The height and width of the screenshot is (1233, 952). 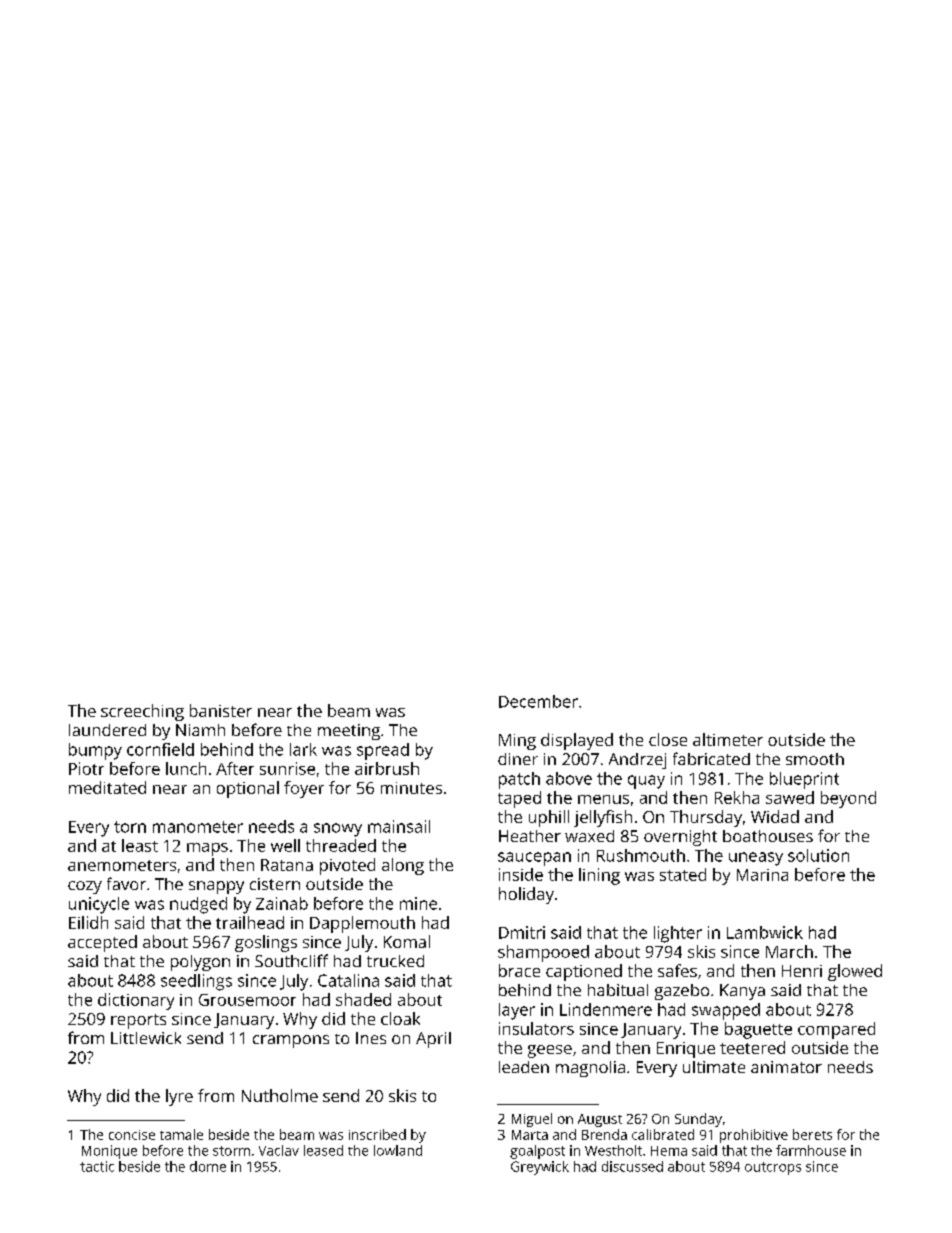 I want to click on swapped, so click(x=726, y=1011).
